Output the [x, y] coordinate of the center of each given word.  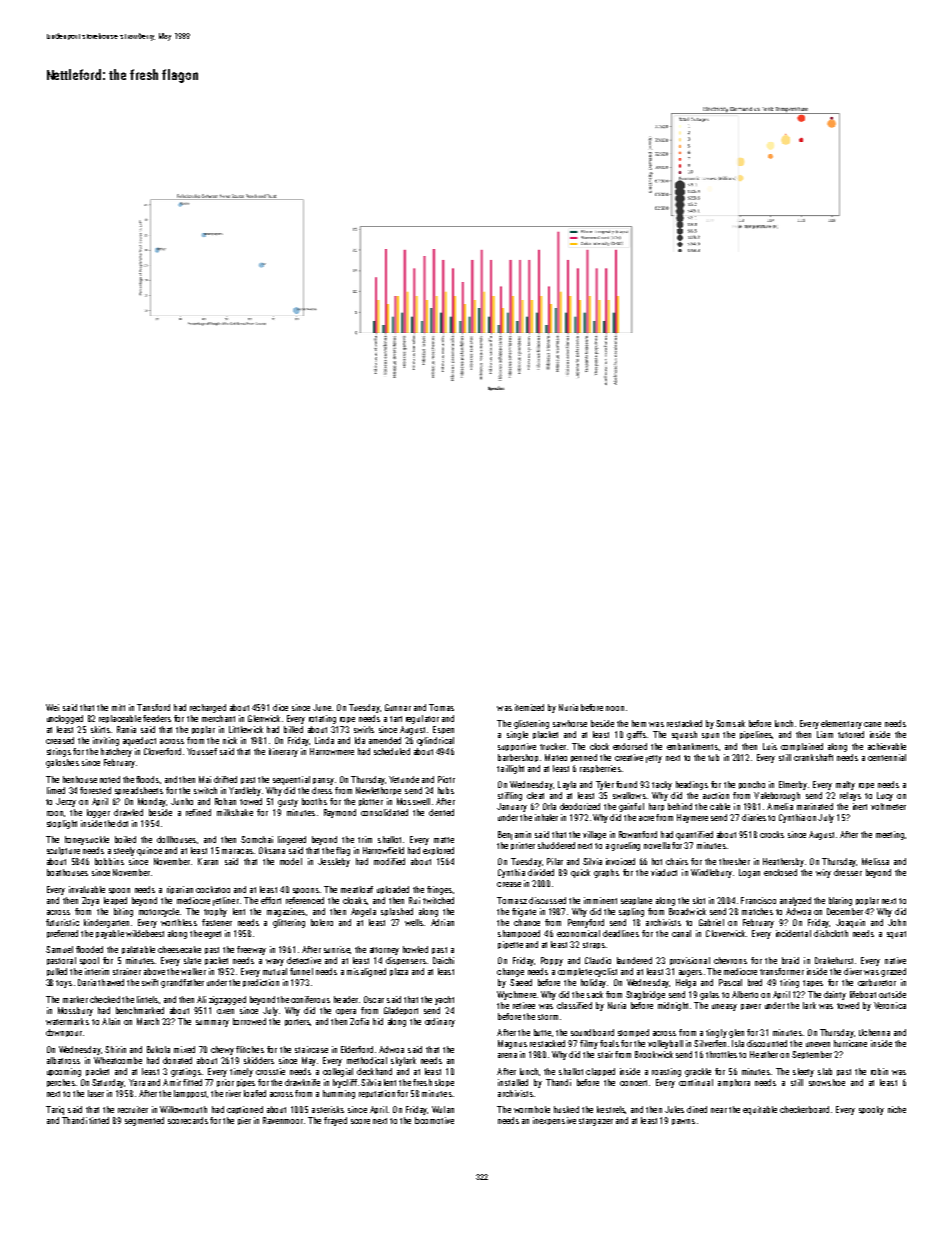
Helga [686, 983]
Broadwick [687, 911]
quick [580, 873]
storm [548, 1017]
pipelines [756, 735]
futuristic [62, 922]
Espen [443, 730]
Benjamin [514, 835]
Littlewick [246, 729]
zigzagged [227, 1000]
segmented [144, 1121]
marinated [815, 806]
